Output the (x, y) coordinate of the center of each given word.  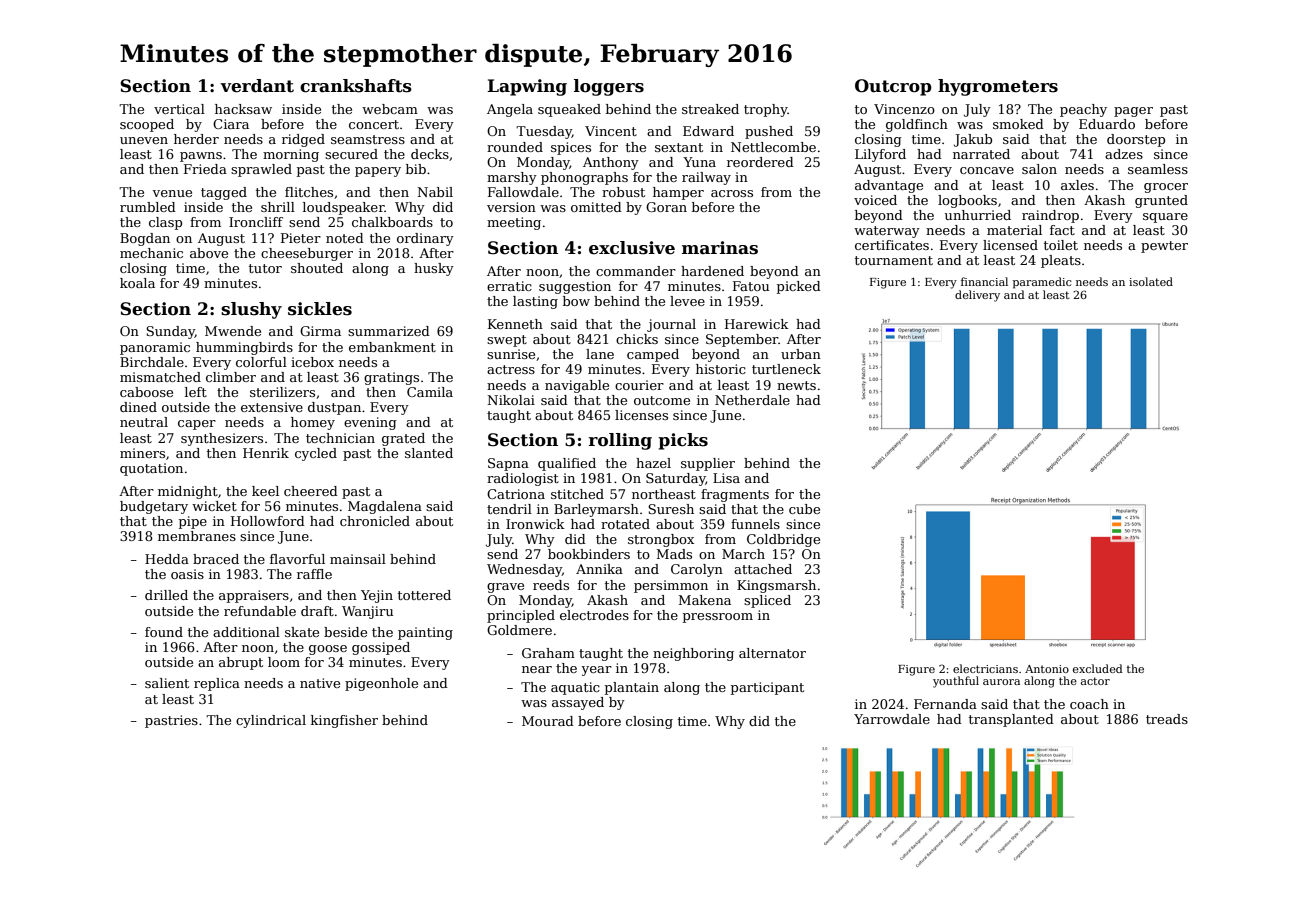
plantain (632, 688)
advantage (889, 186)
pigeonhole (381, 684)
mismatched (160, 377)
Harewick (757, 324)
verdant (257, 86)
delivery (977, 296)
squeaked (569, 110)
